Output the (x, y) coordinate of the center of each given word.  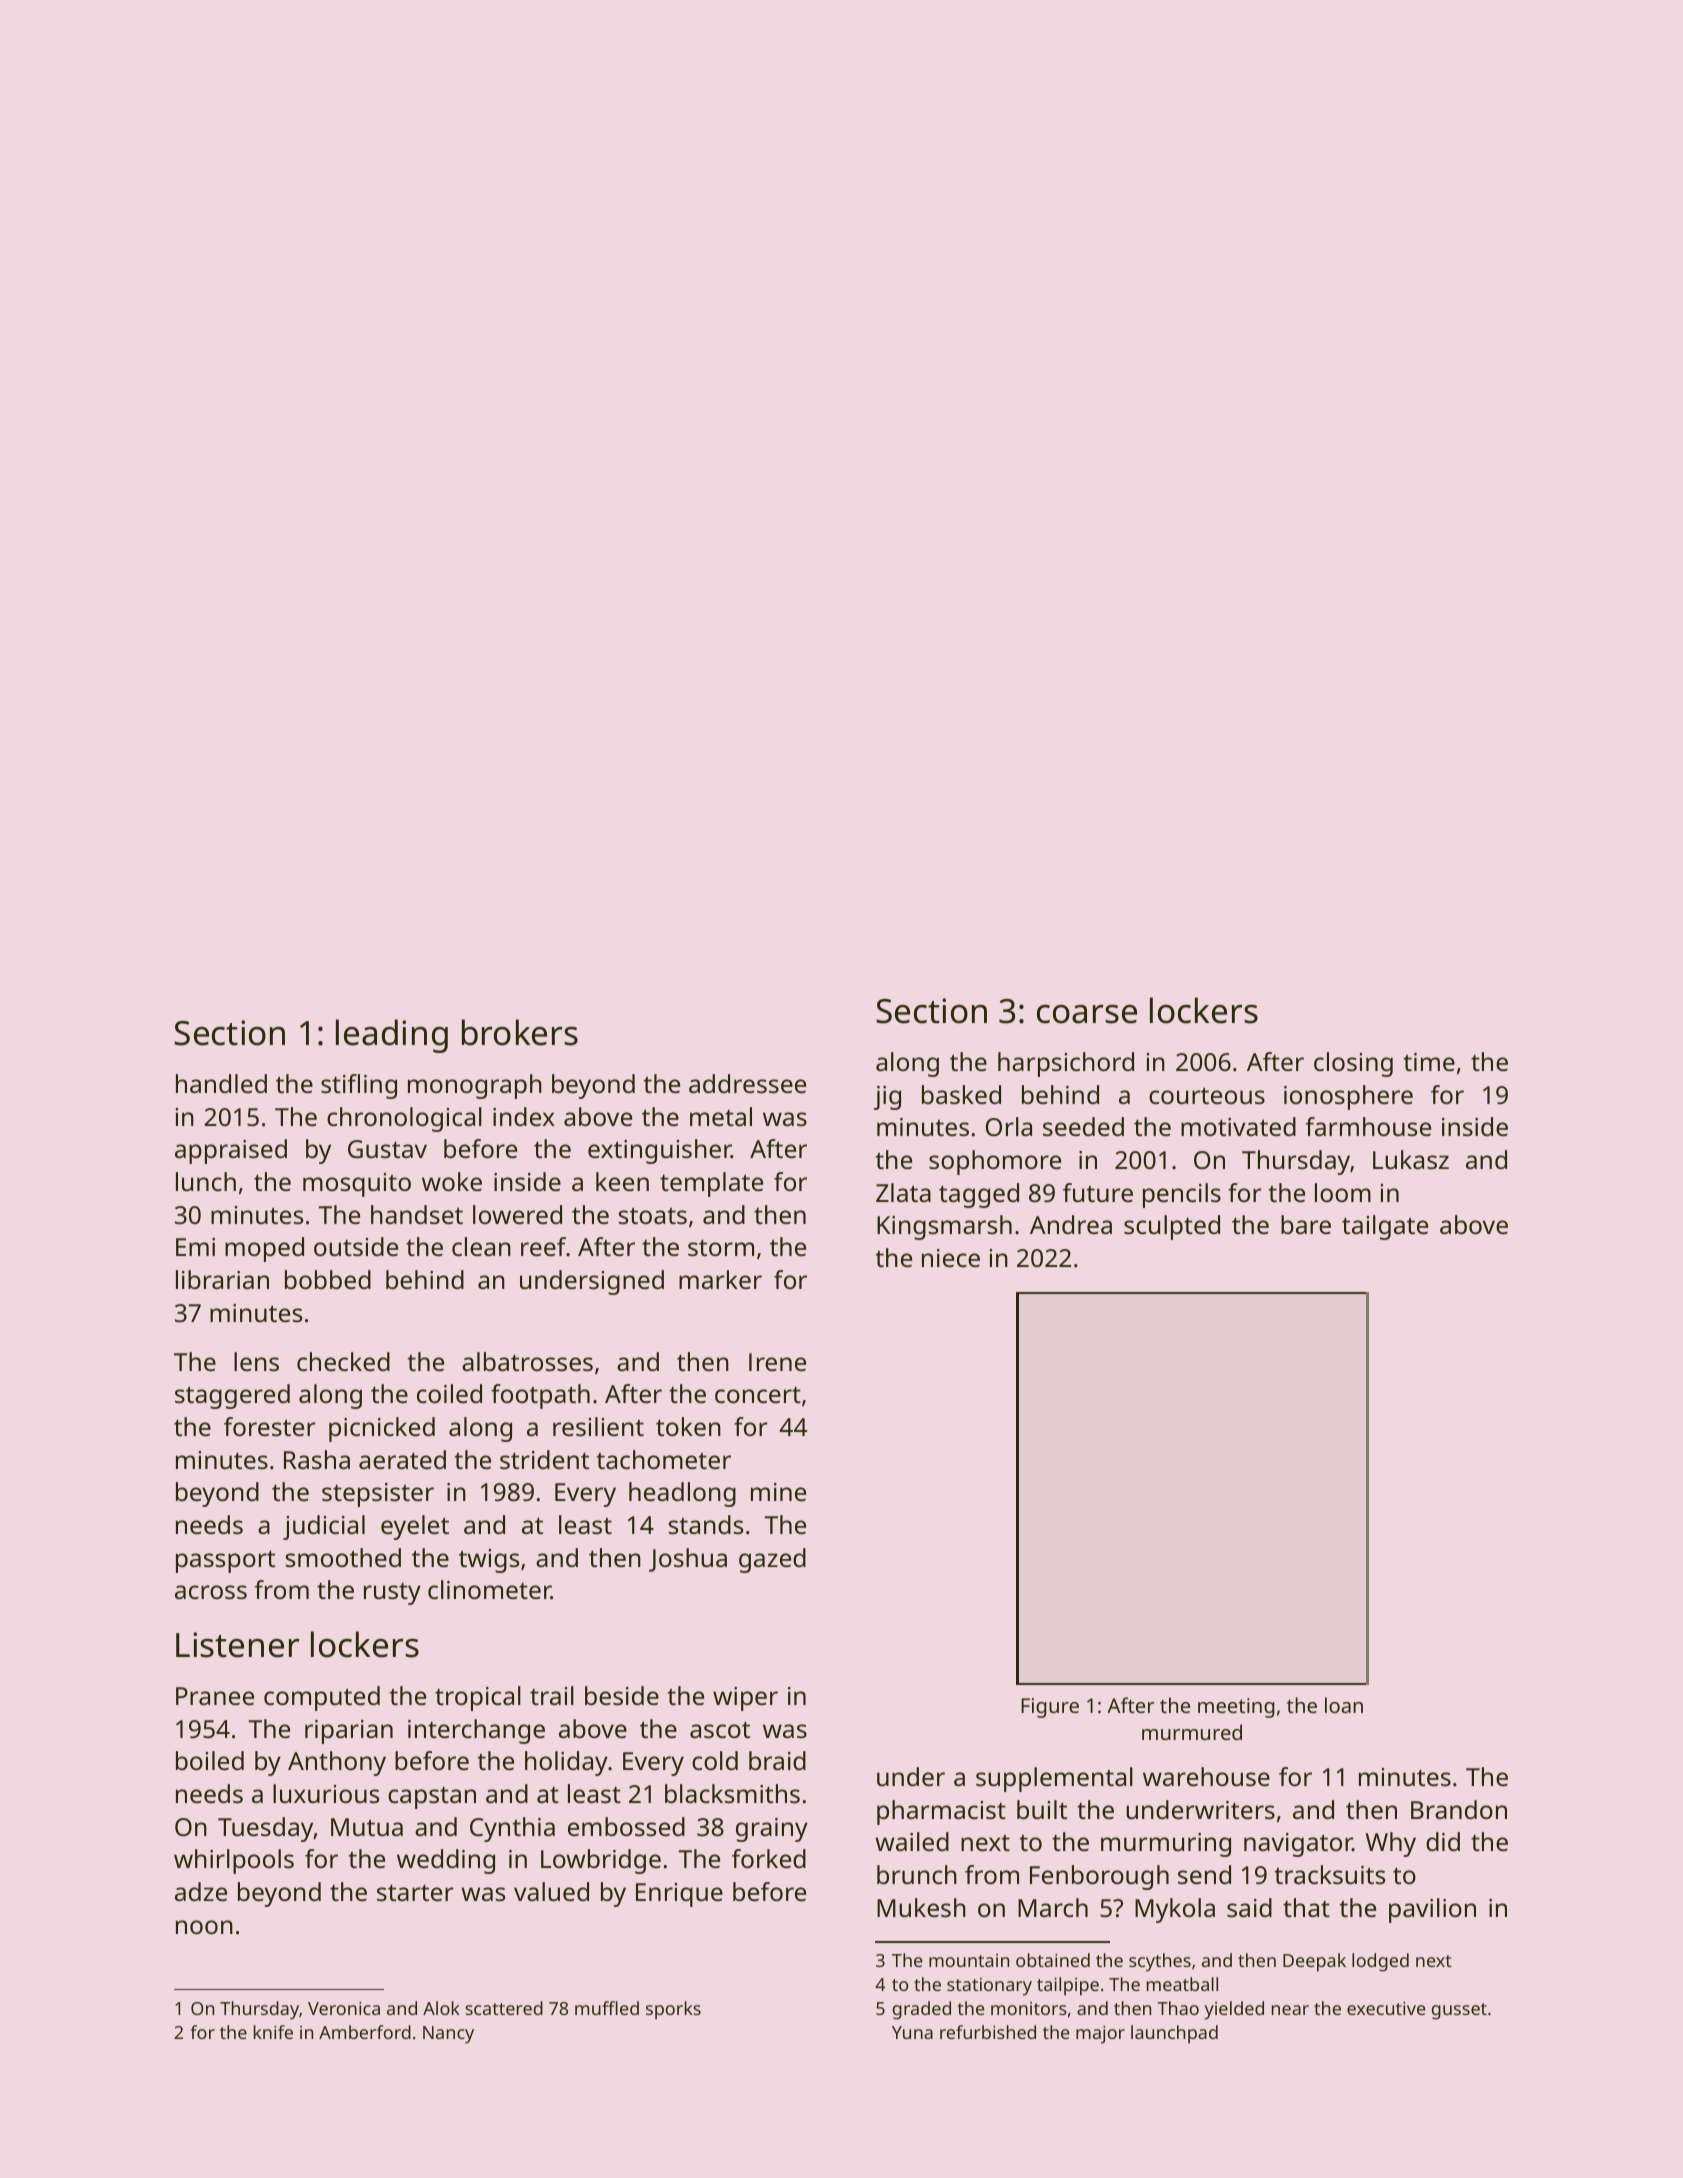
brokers (520, 1032)
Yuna (912, 2032)
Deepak (1314, 1962)
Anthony (337, 1763)
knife (273, 2032)
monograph (475, 1086)
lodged (1380, 1962)
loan (1344, 1705)
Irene (777, 1362)
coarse (1087, 1014)
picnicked (382, 1429)
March (1053, 1907)
